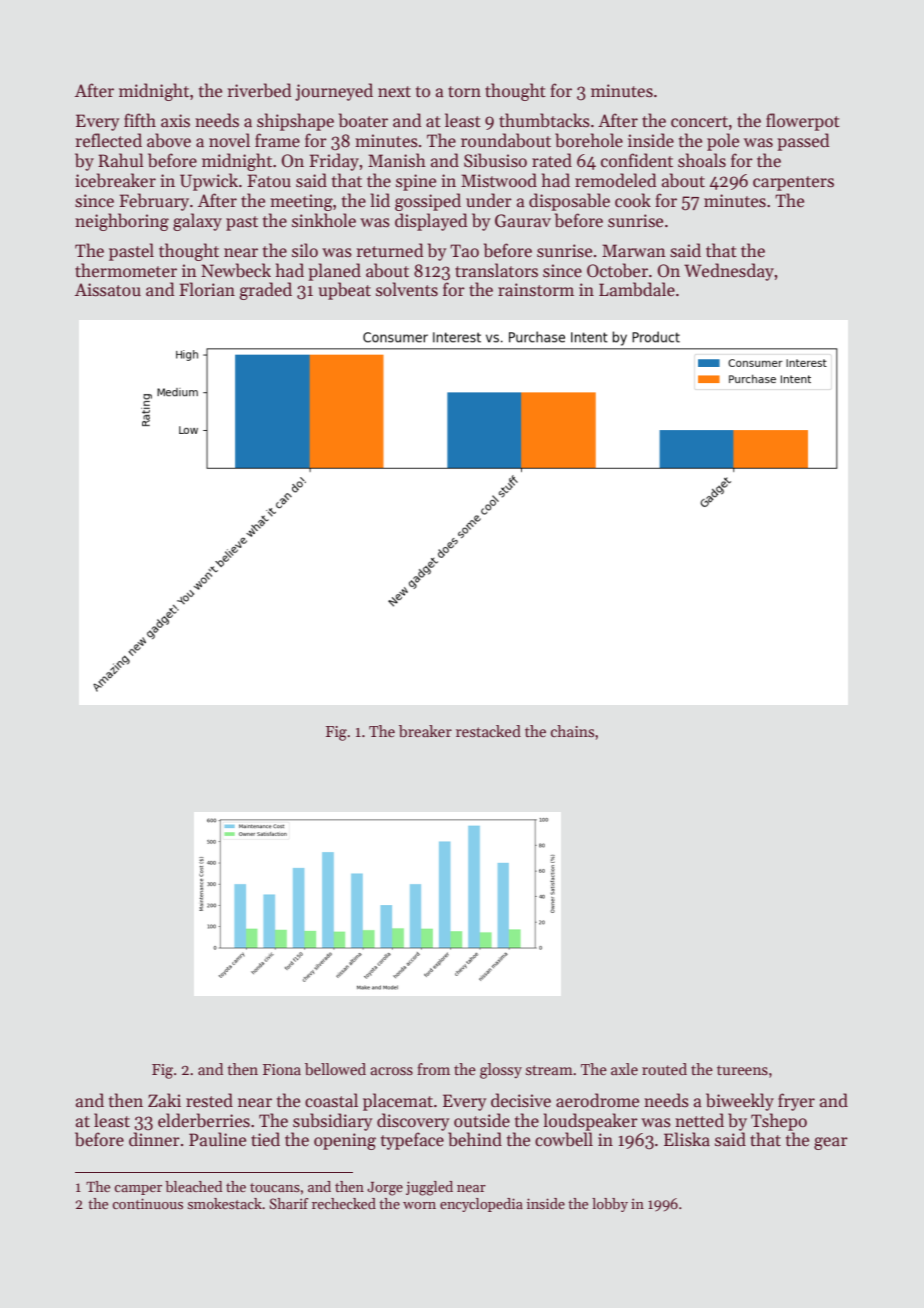  I want to click on next, so click(394, 92).
